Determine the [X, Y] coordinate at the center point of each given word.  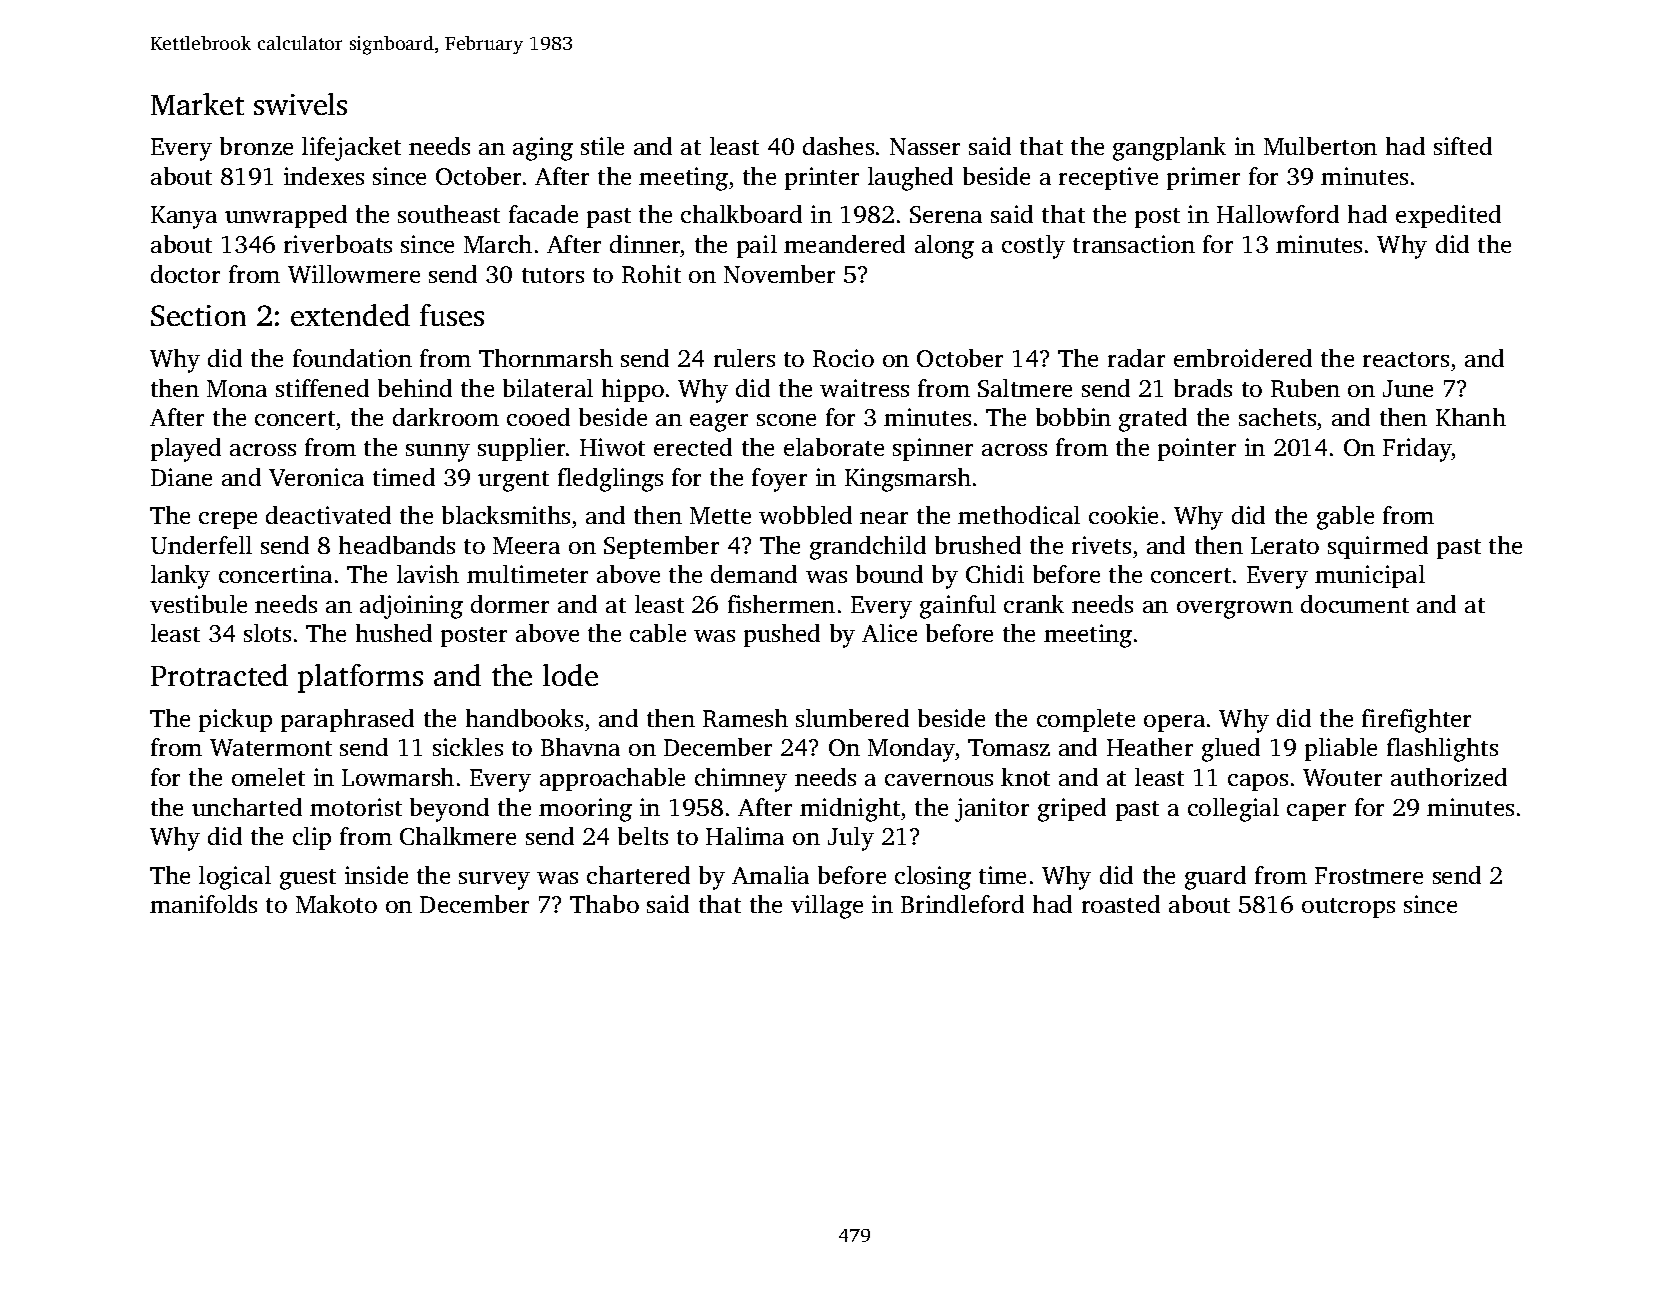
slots [267, 633]
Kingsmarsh [908, 480]
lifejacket [351, 149]
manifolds [203, 904]
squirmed [1378, 547]
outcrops [1348, 908]
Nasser [925, 146]
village [827, 907]
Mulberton [1320, 146]
